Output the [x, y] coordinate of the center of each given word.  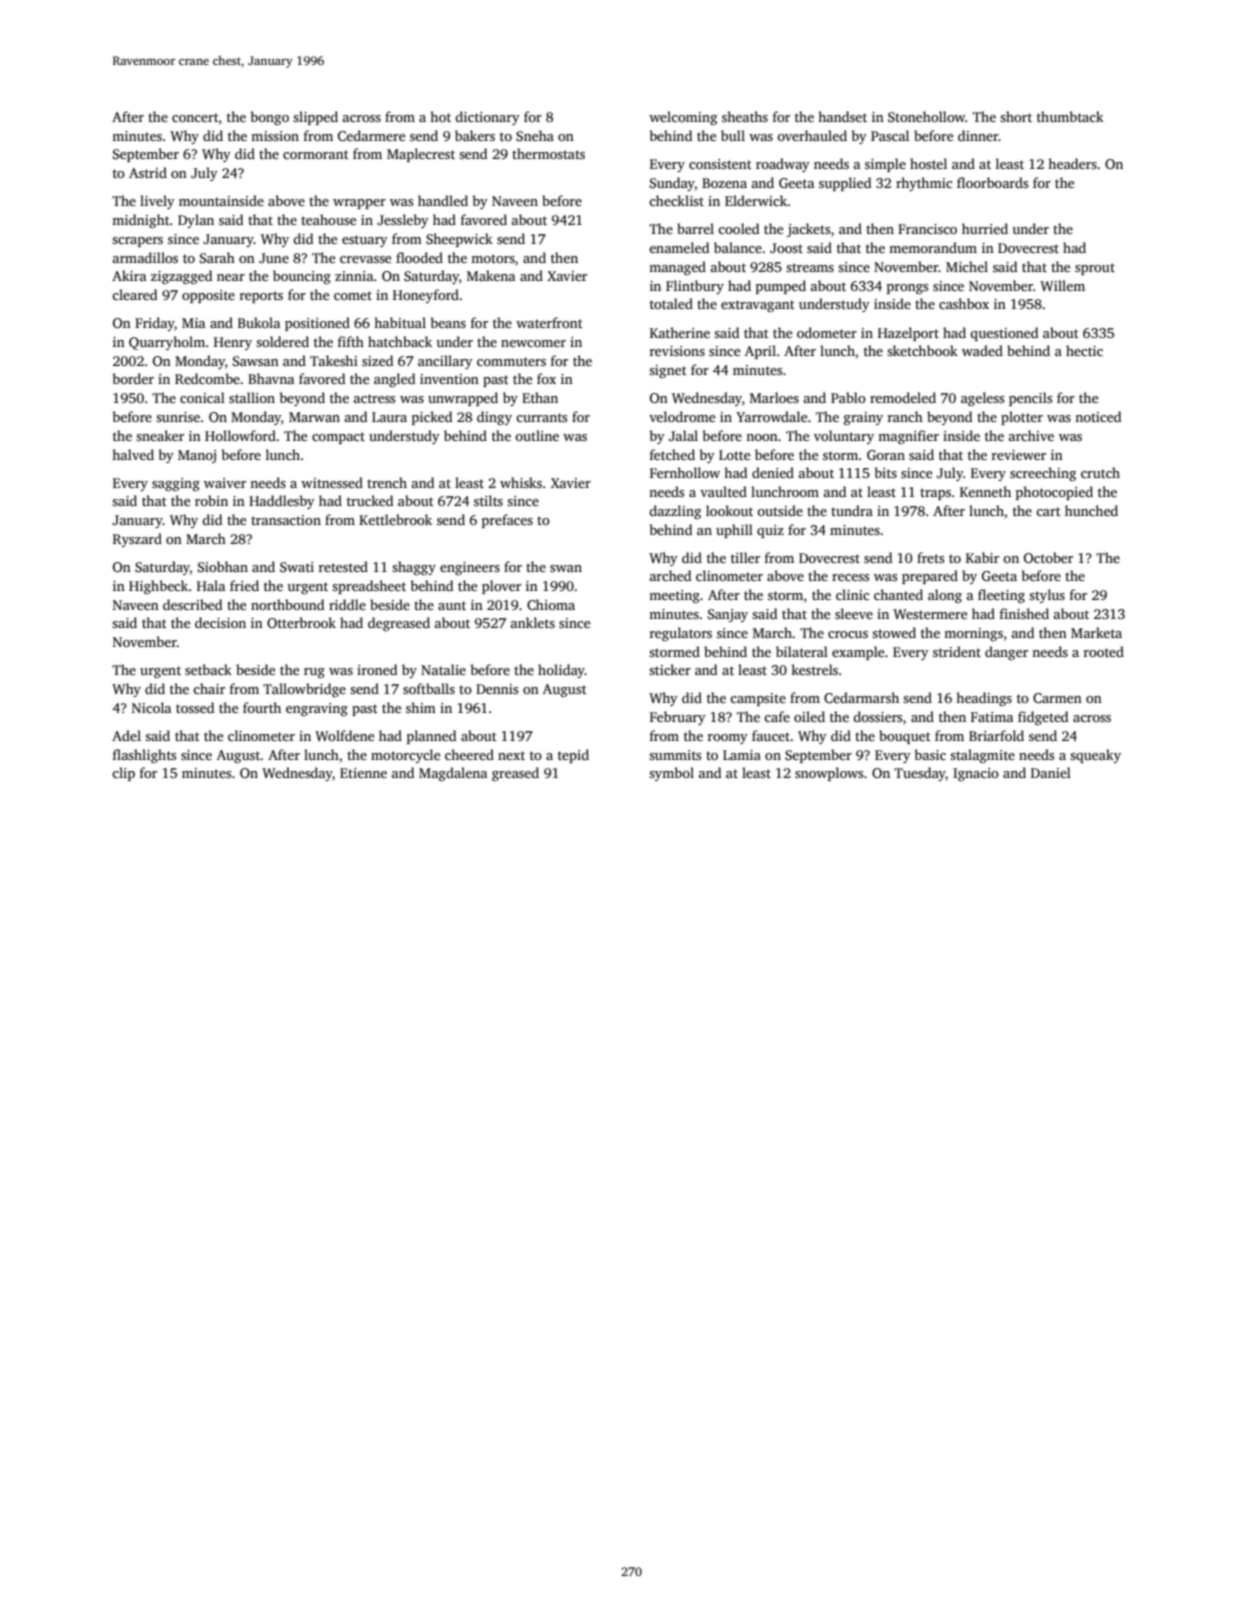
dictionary [487, 118]
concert [195, 117]
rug [314, 673]
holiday [561, 671]
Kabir [982, 557]
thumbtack [1070, 116]
